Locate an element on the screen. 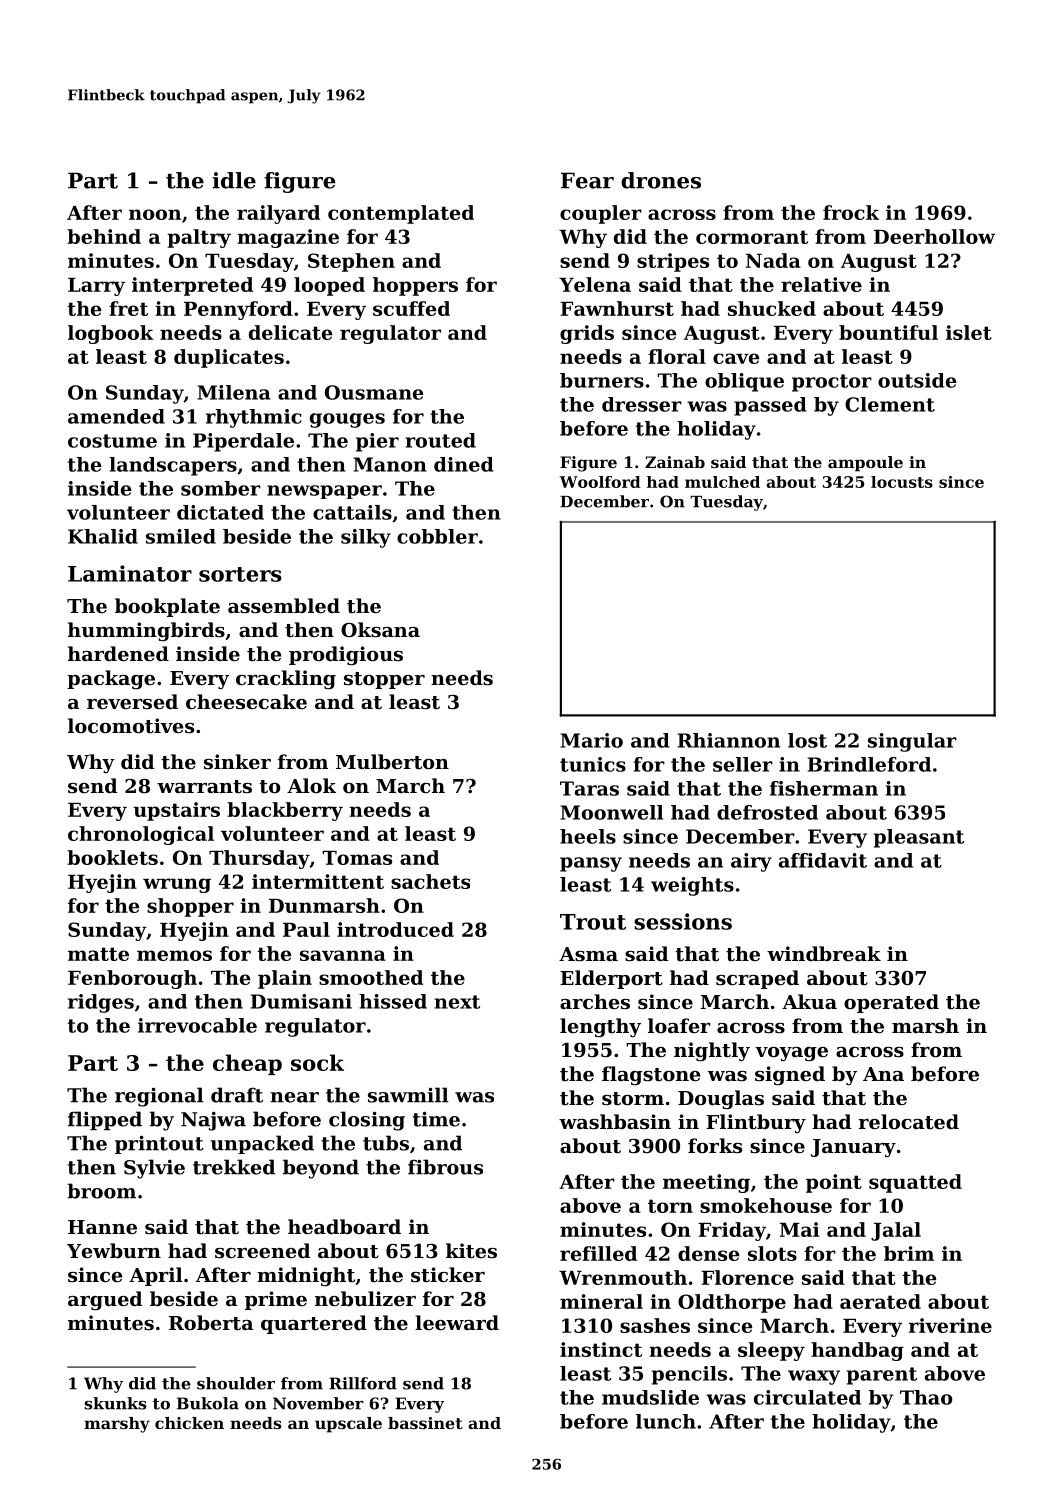 The width and height of the screenshot is (1063, 1510). upscale is located at coordinates (348, 1425).
